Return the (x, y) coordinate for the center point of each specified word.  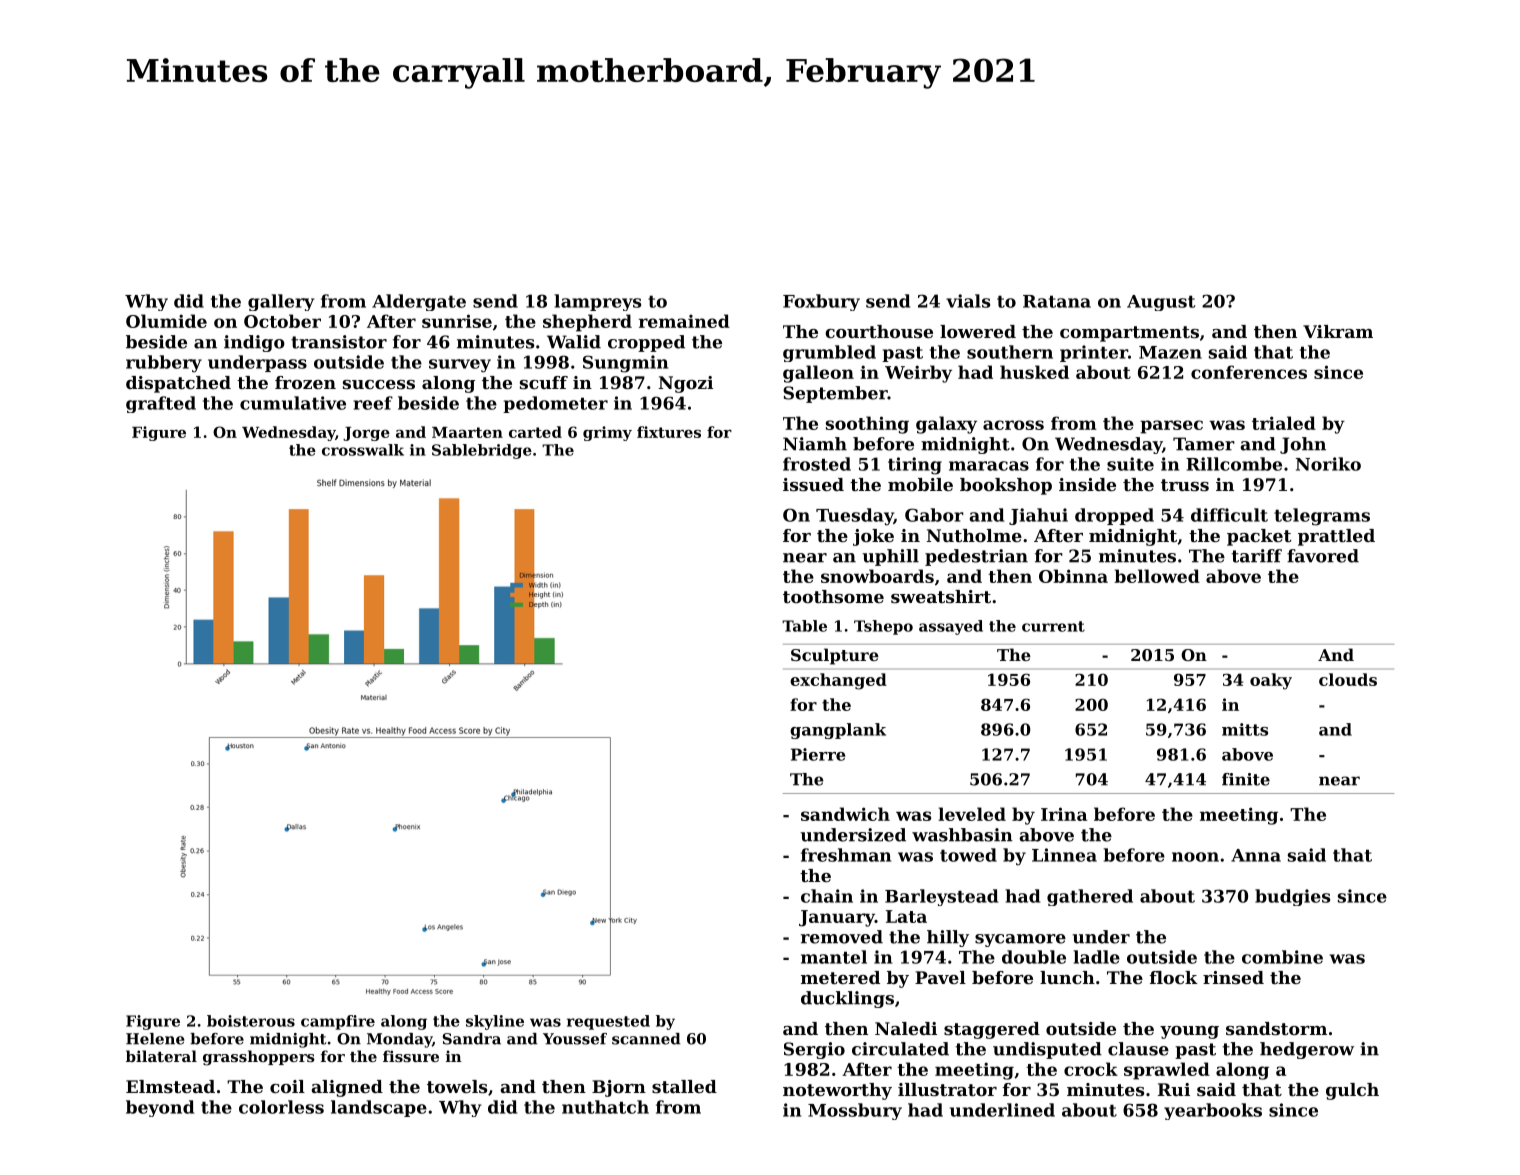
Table (804, 626)
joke (873, 537)
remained (684, 321)
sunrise (457, 321)
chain (827, 896)
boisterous (251, 1021)
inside (1087, 484)
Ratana (1057, 301)
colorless (281, 1107)
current (1053, 626)
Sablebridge (482, 451)
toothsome (833, 596)
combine (1282, 957)
